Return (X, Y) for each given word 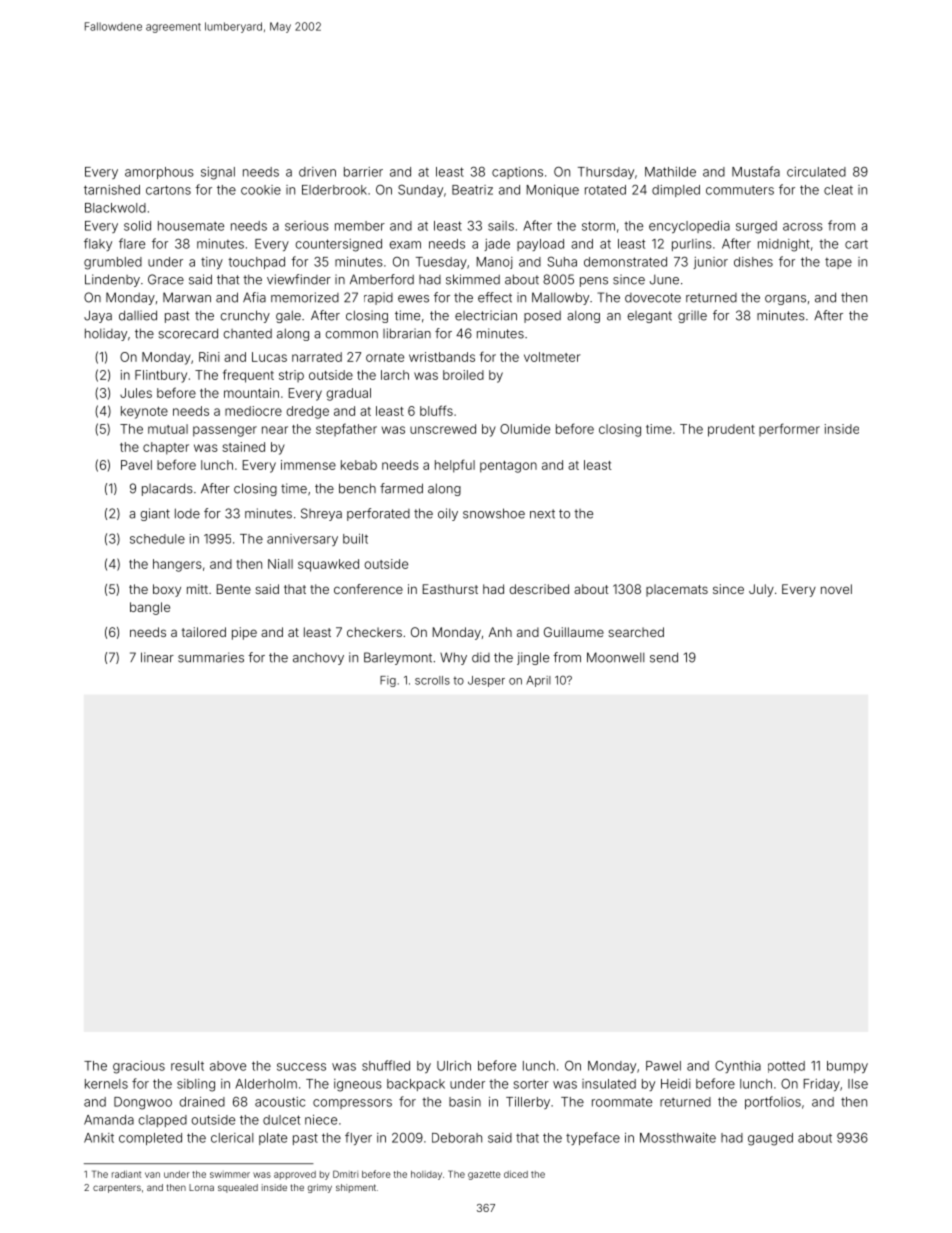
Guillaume (574, 632)
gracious (139, 1067)
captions (517, 173)
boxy (167, 590)
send (664, 657)
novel (836, 589)
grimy (320, 1188)
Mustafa (756, 171)
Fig (388, 681)
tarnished (112, 190)
